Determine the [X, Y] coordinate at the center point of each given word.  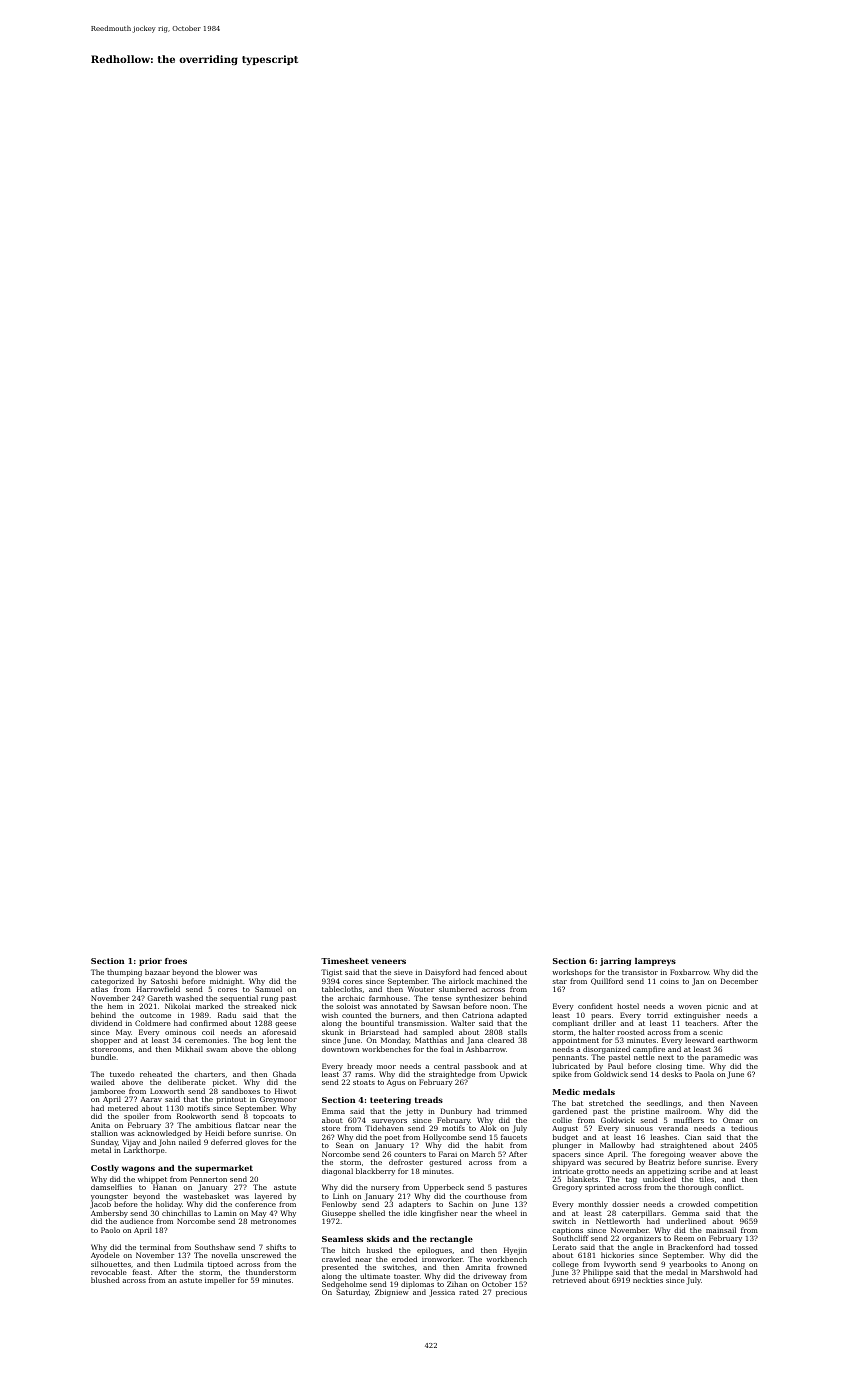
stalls [517, 1032]
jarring [615, 962]
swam [216, 1050]
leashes [664, 1137]
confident [595, 1006]
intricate [568, 1171]
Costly [105, 1169]
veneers [389, 961]
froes [176, 961]
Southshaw [215, 1247]
